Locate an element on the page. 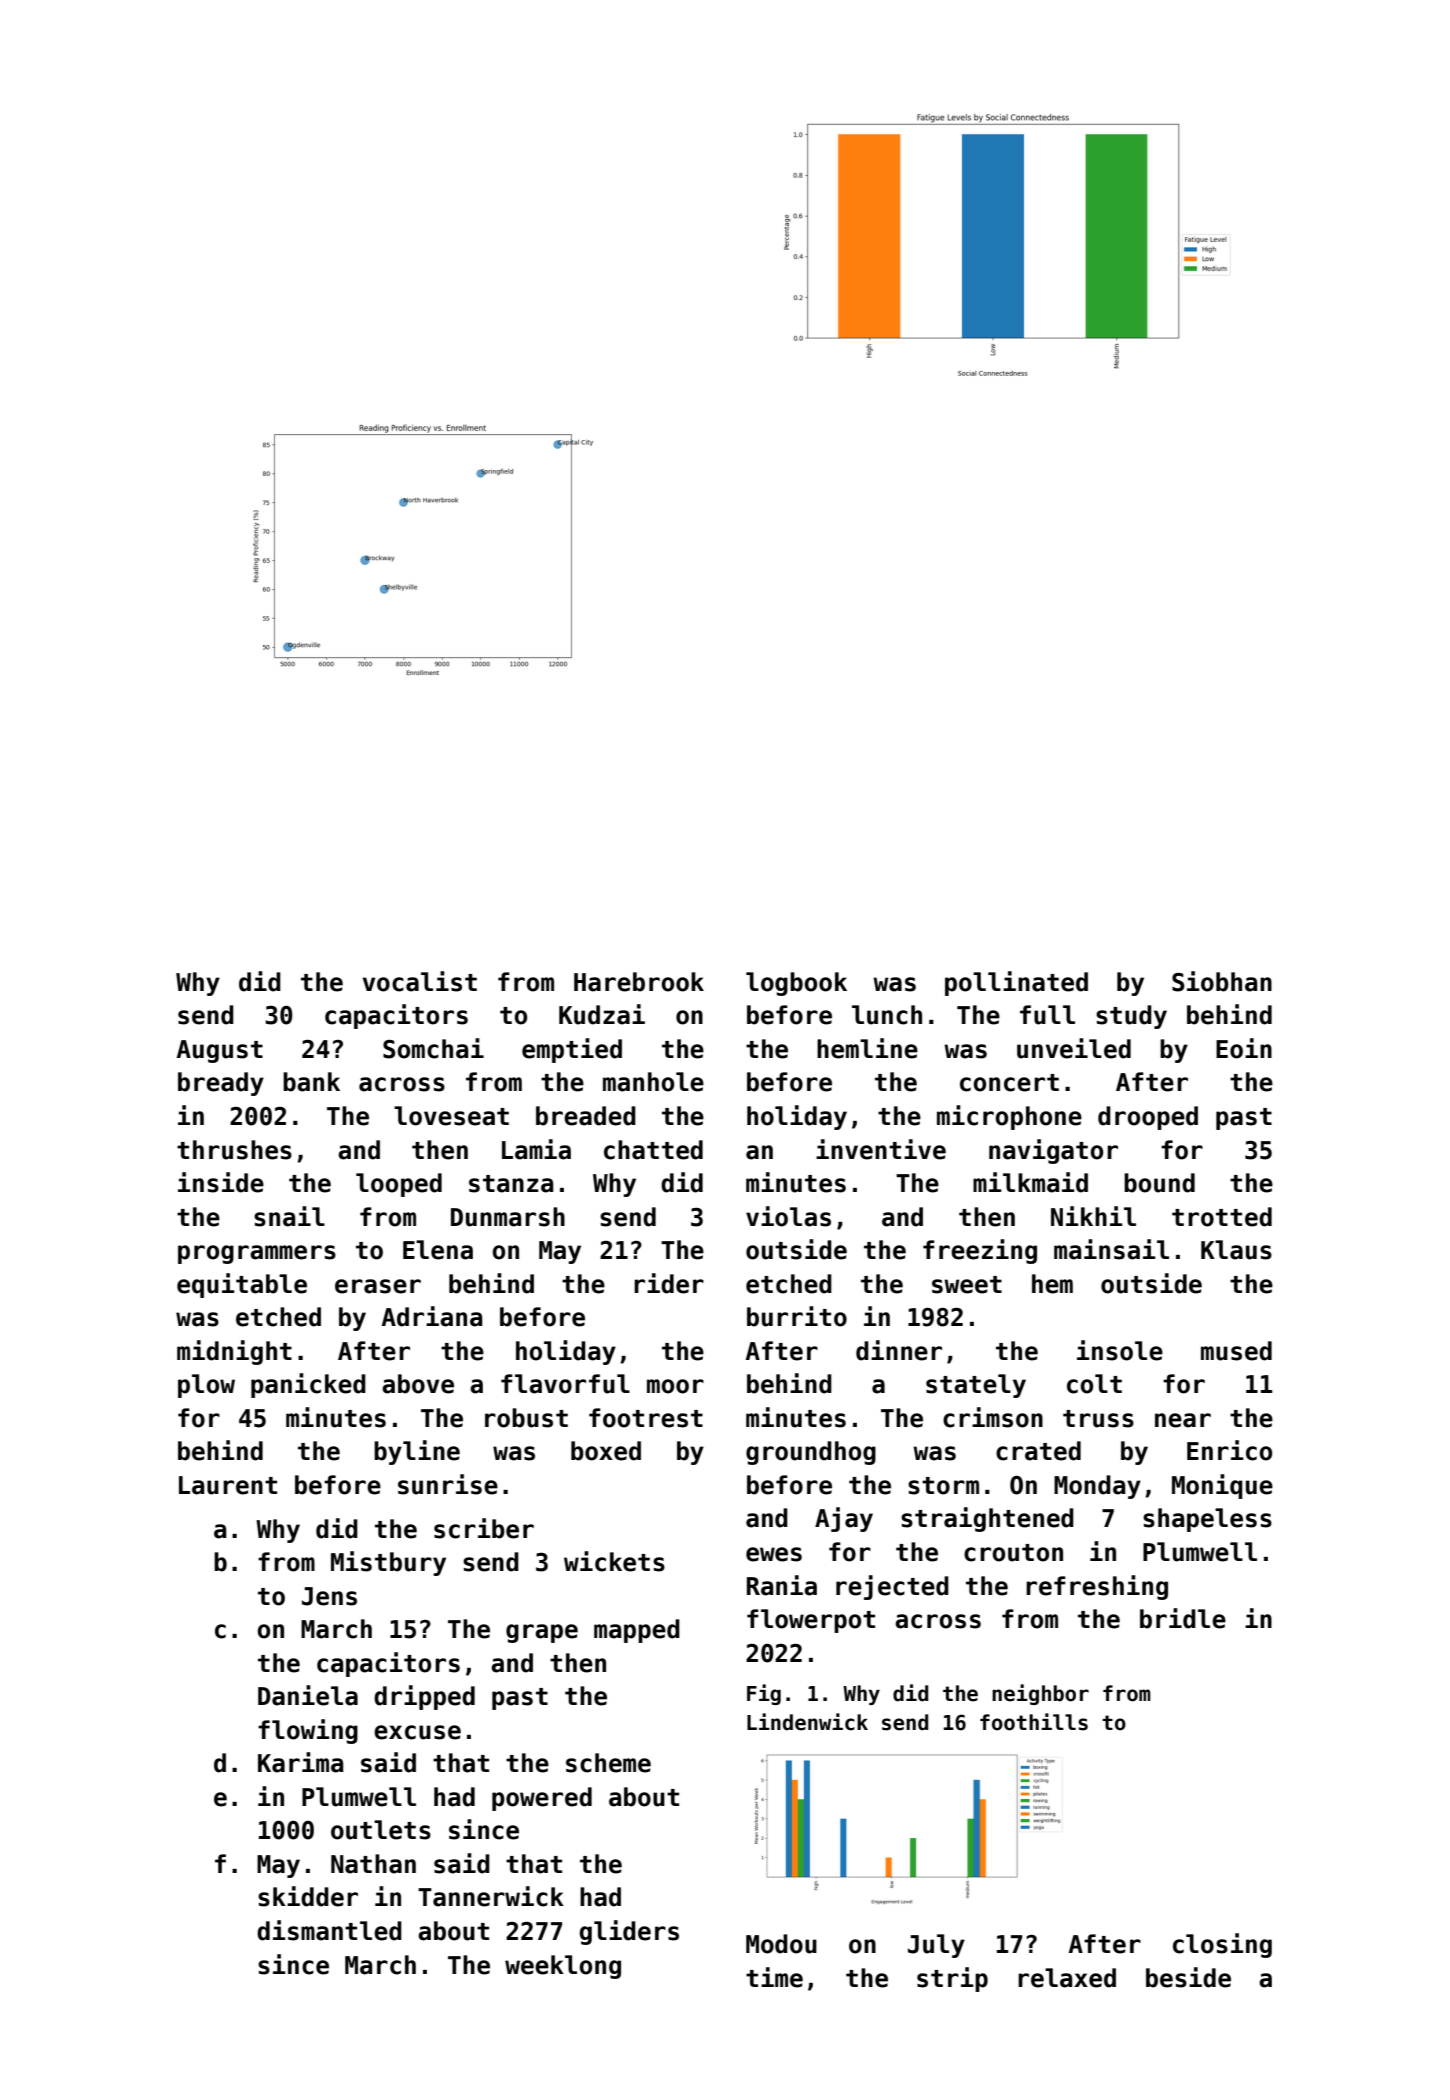  milkmaid is located at coordinates (1030, 1182).
